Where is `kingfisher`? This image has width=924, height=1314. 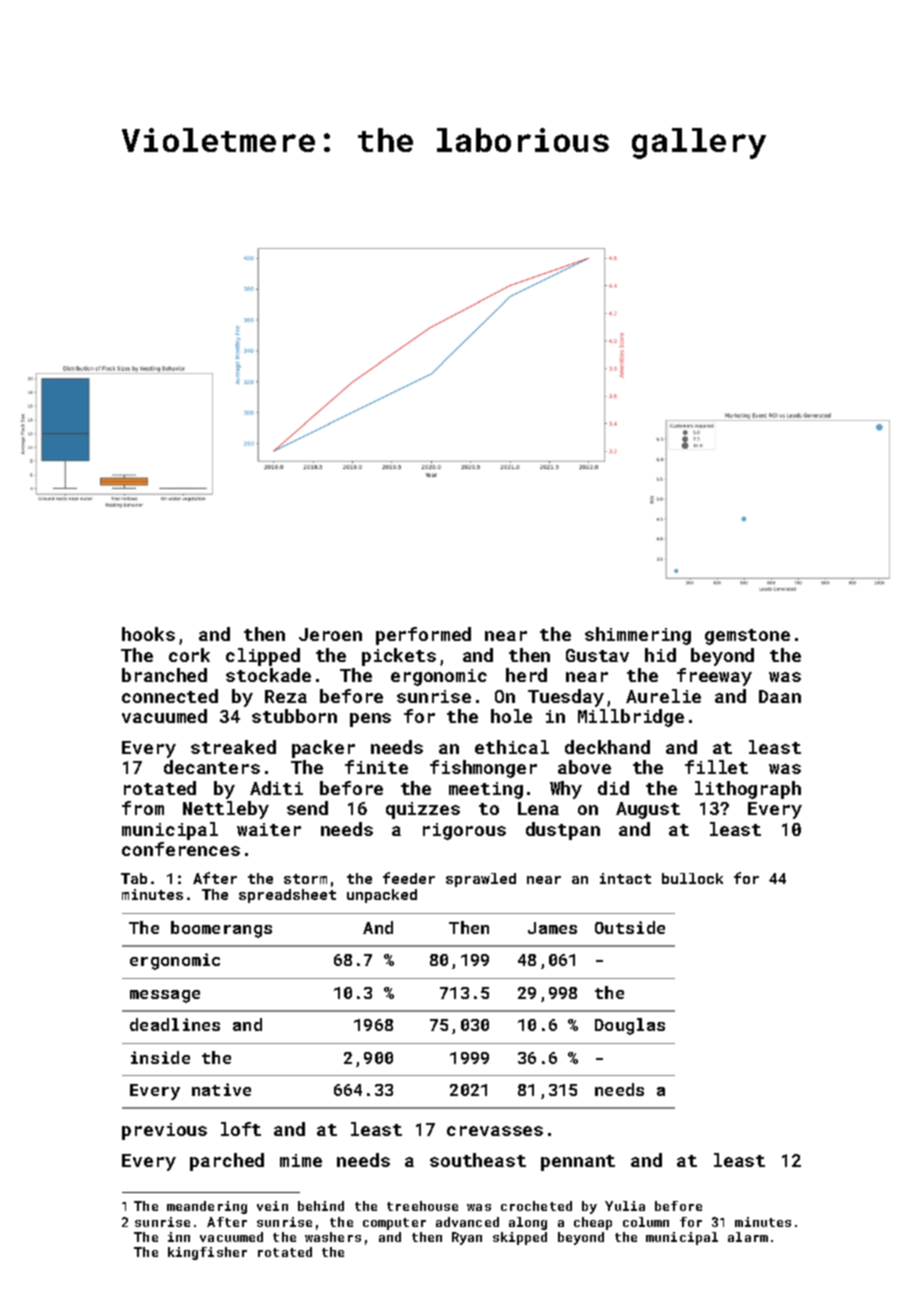 kingfisher is located at coordinates (207, 1253).
